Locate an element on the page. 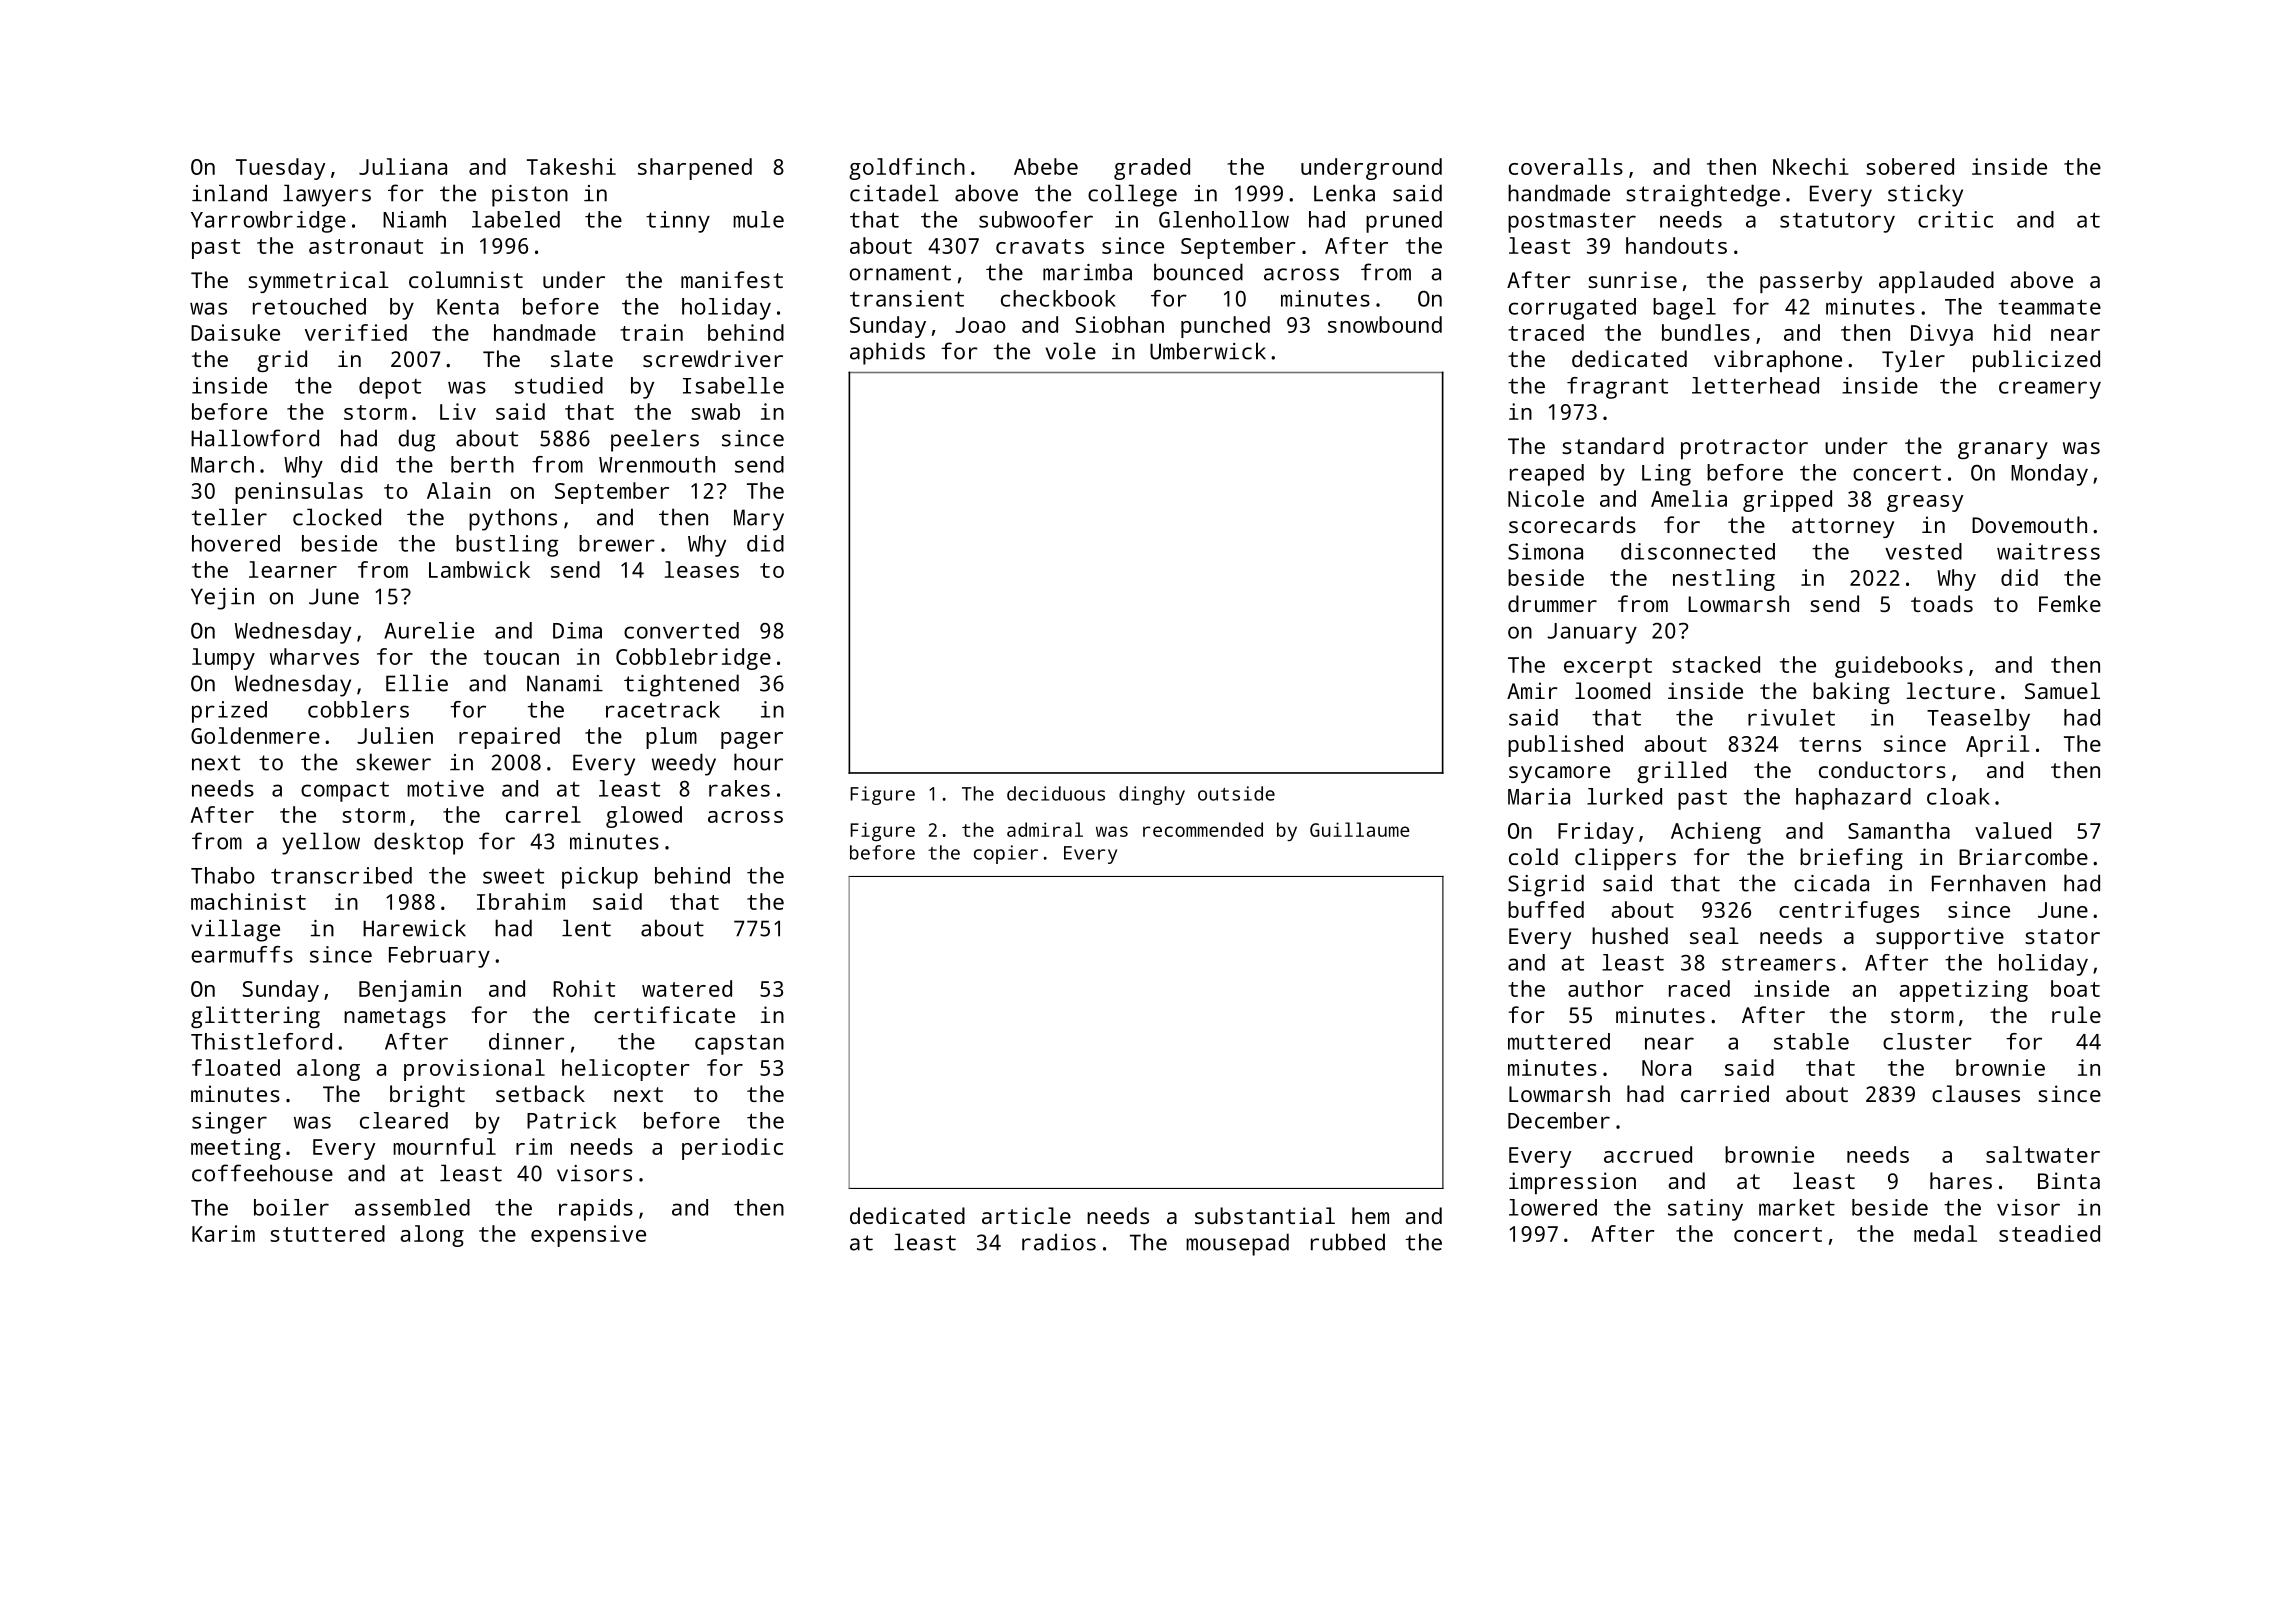  Simona is located at coordinates (1545, 551).
